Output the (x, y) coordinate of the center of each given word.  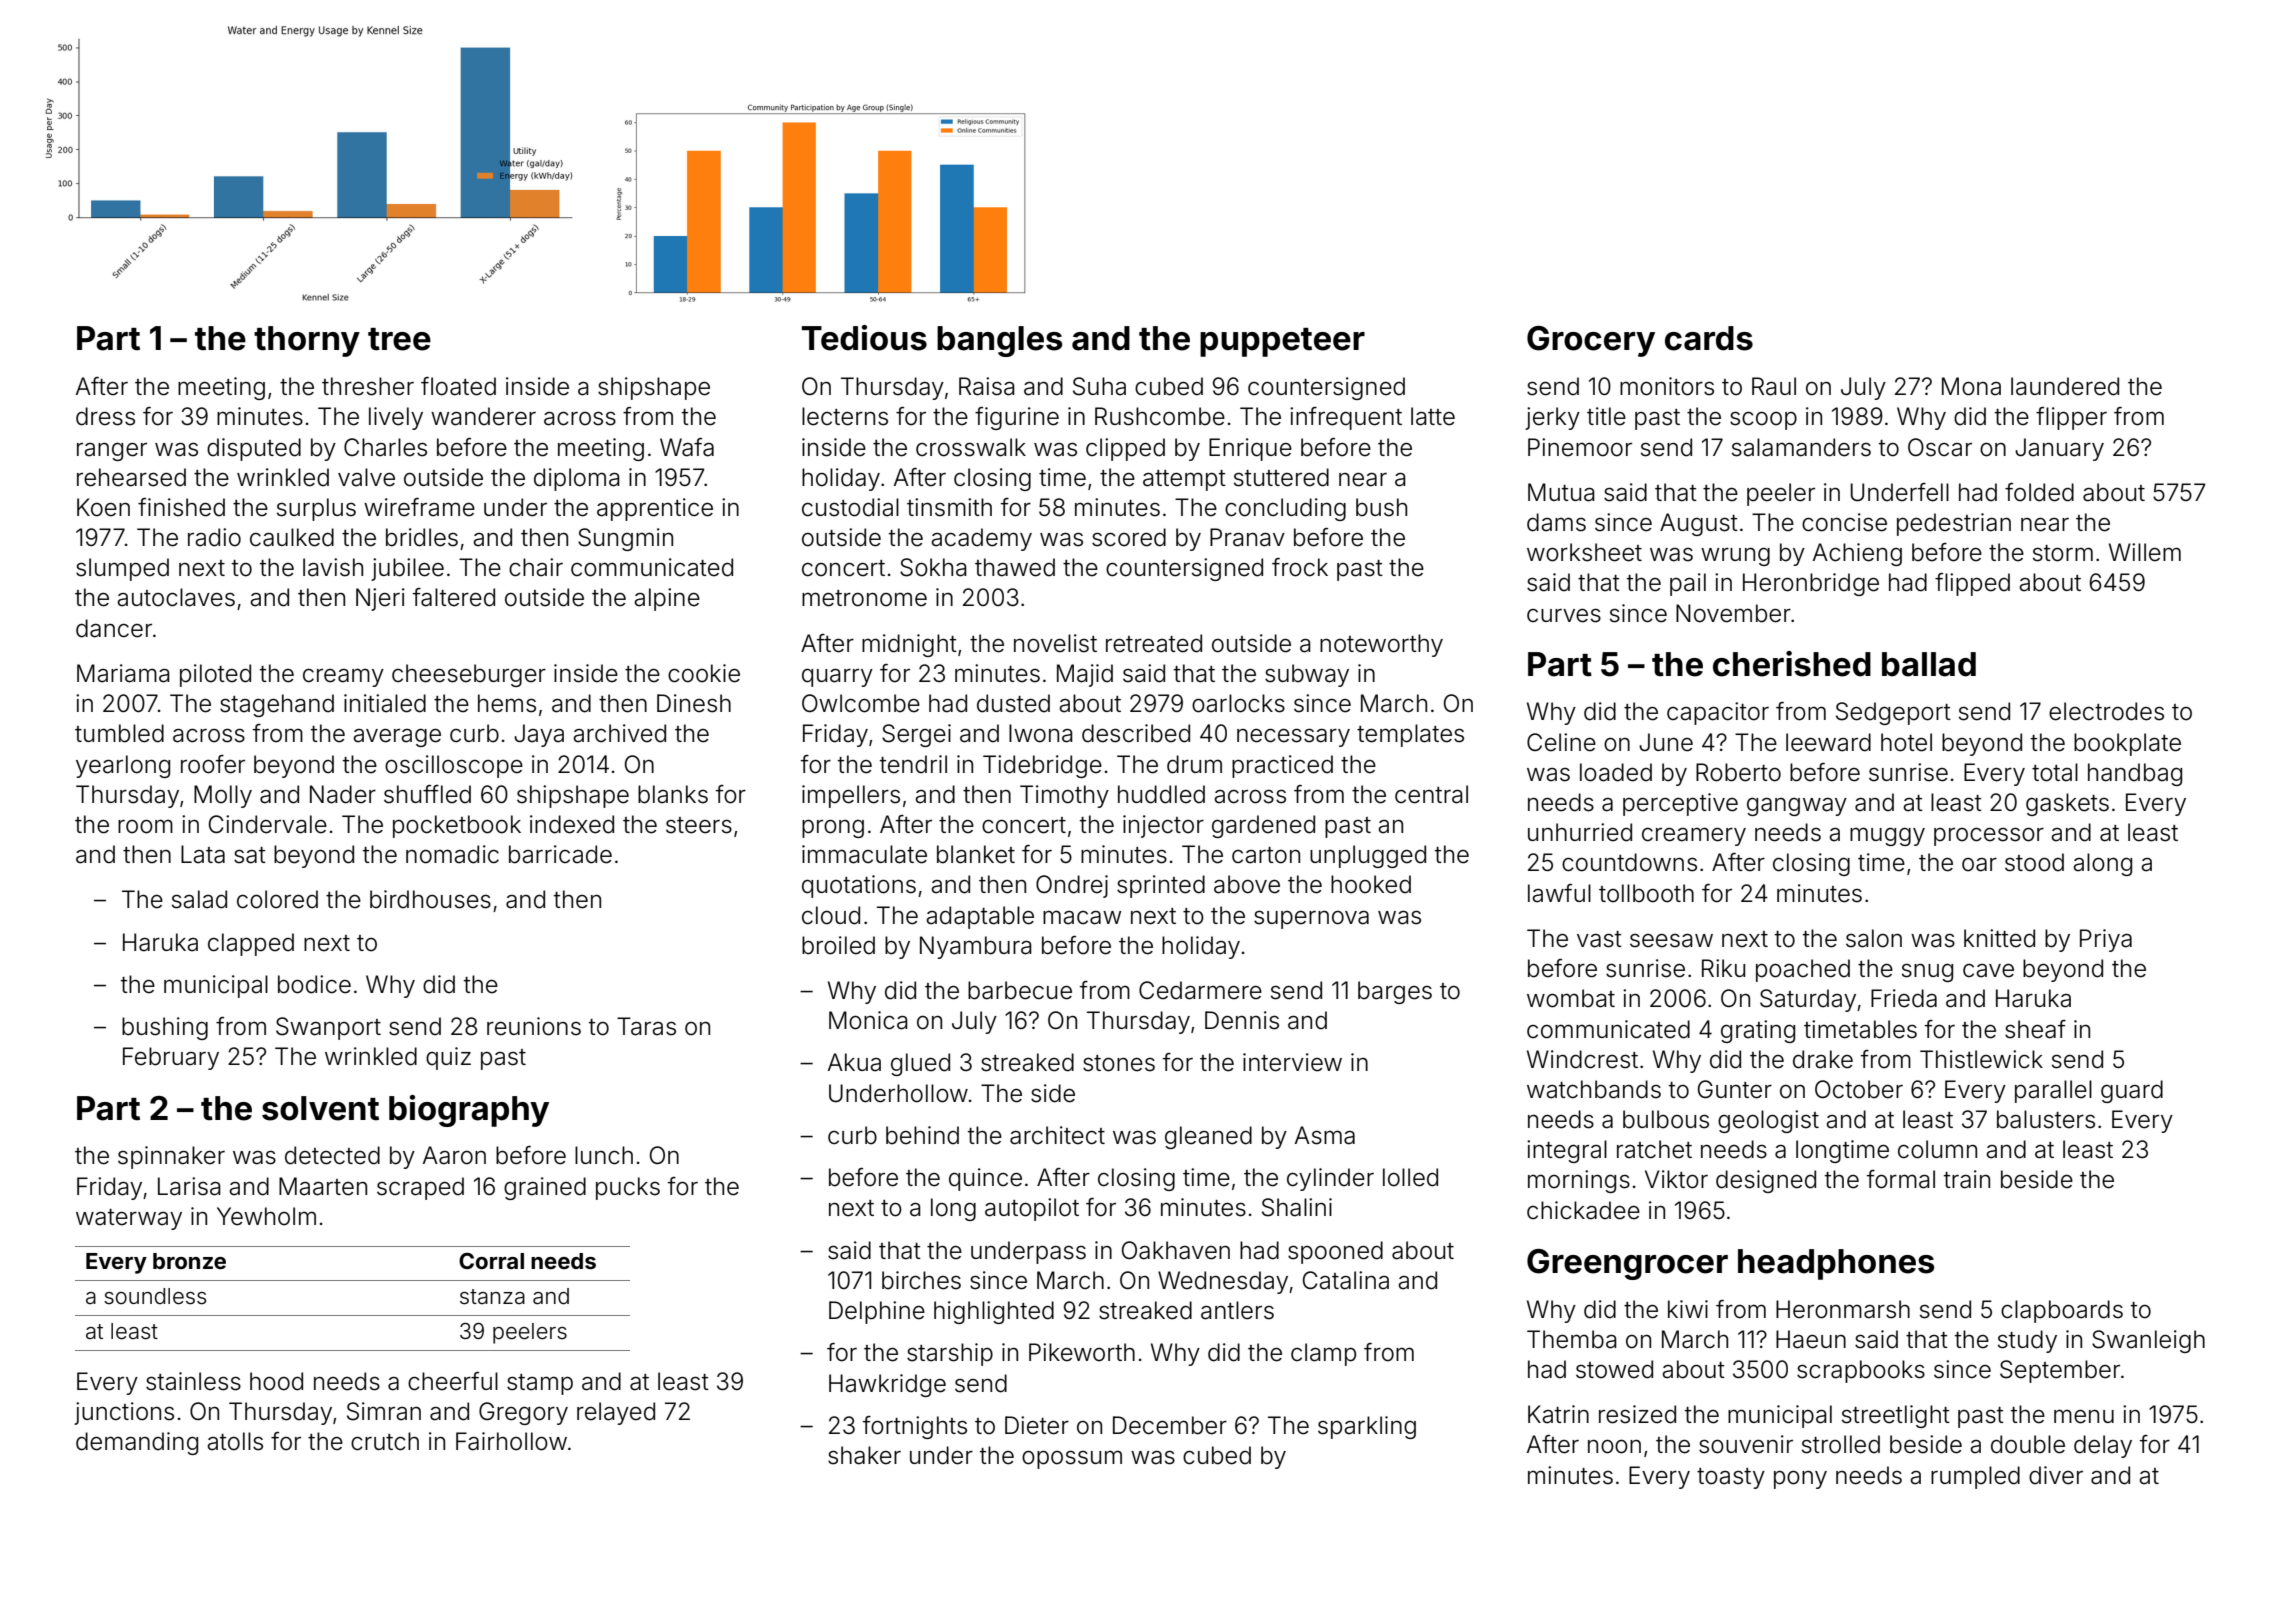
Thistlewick (1981, 1059)
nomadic (452, 854)
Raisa (987, 386)
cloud (831, 915)
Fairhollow (511, 1441)
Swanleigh (2148, 1341)
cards (1709, 338)
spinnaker (171, 1157)
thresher (368, 386)
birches (921, 1280)
